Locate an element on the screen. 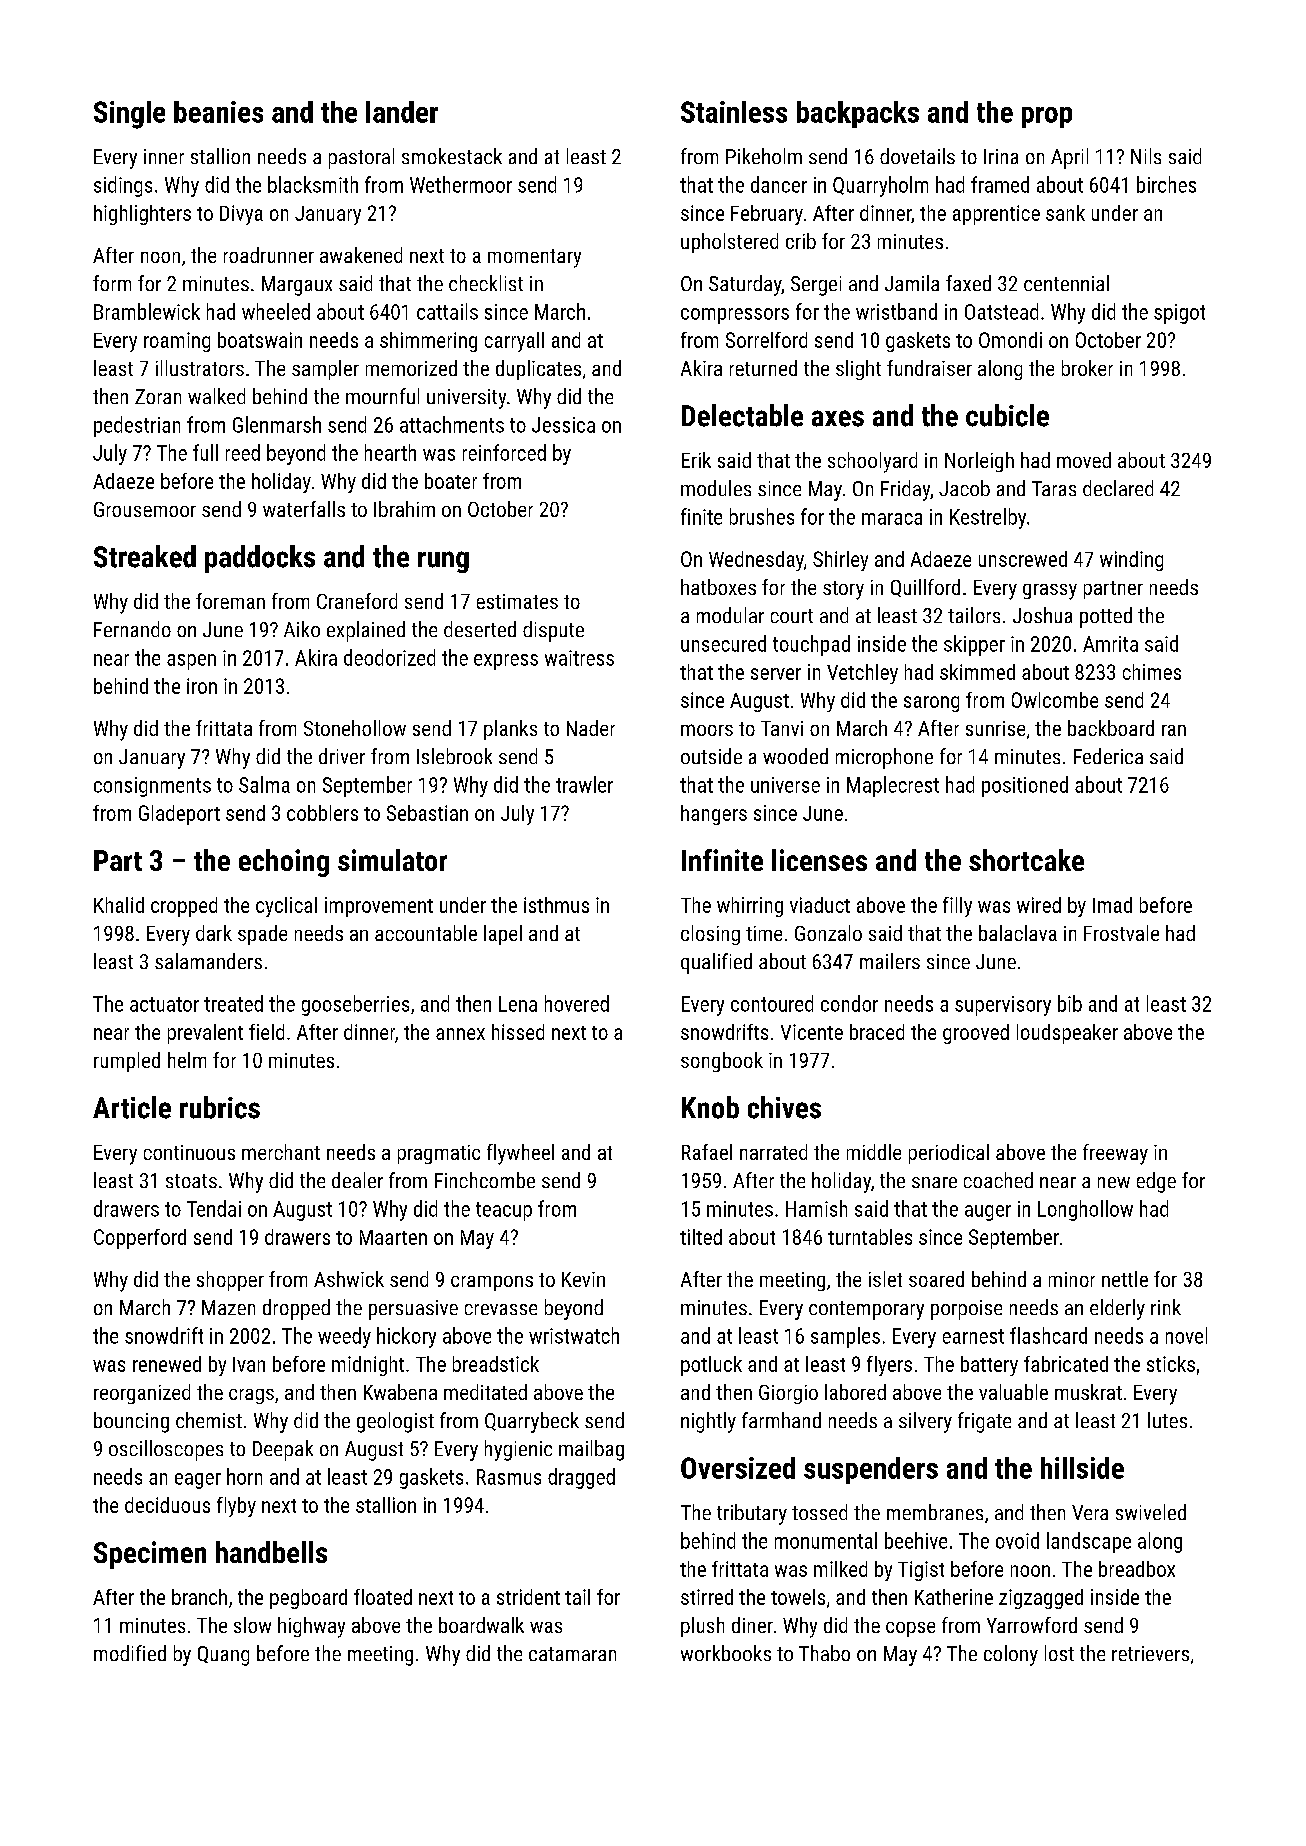  lander is located at coordinates (402, 112).
